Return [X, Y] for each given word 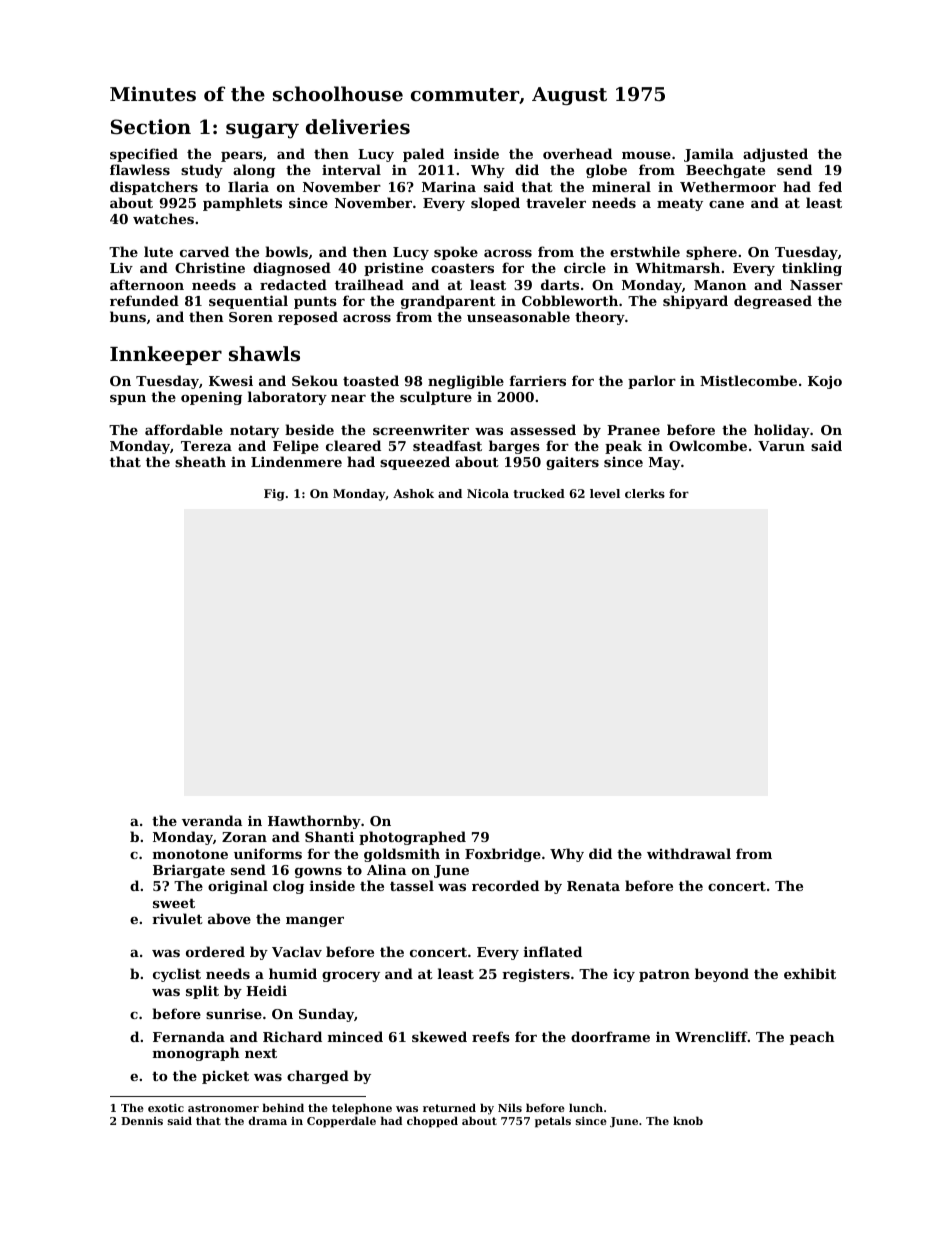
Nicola [488, 493]
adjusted [775, 155]
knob [688, 1120]
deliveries [358, 126]
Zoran [244, 837]
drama [268, 1120]
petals [553, 1122]
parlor [652, 382]
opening [211, 398]
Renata [593, 886]
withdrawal [689, 853]
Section [151, 127]
